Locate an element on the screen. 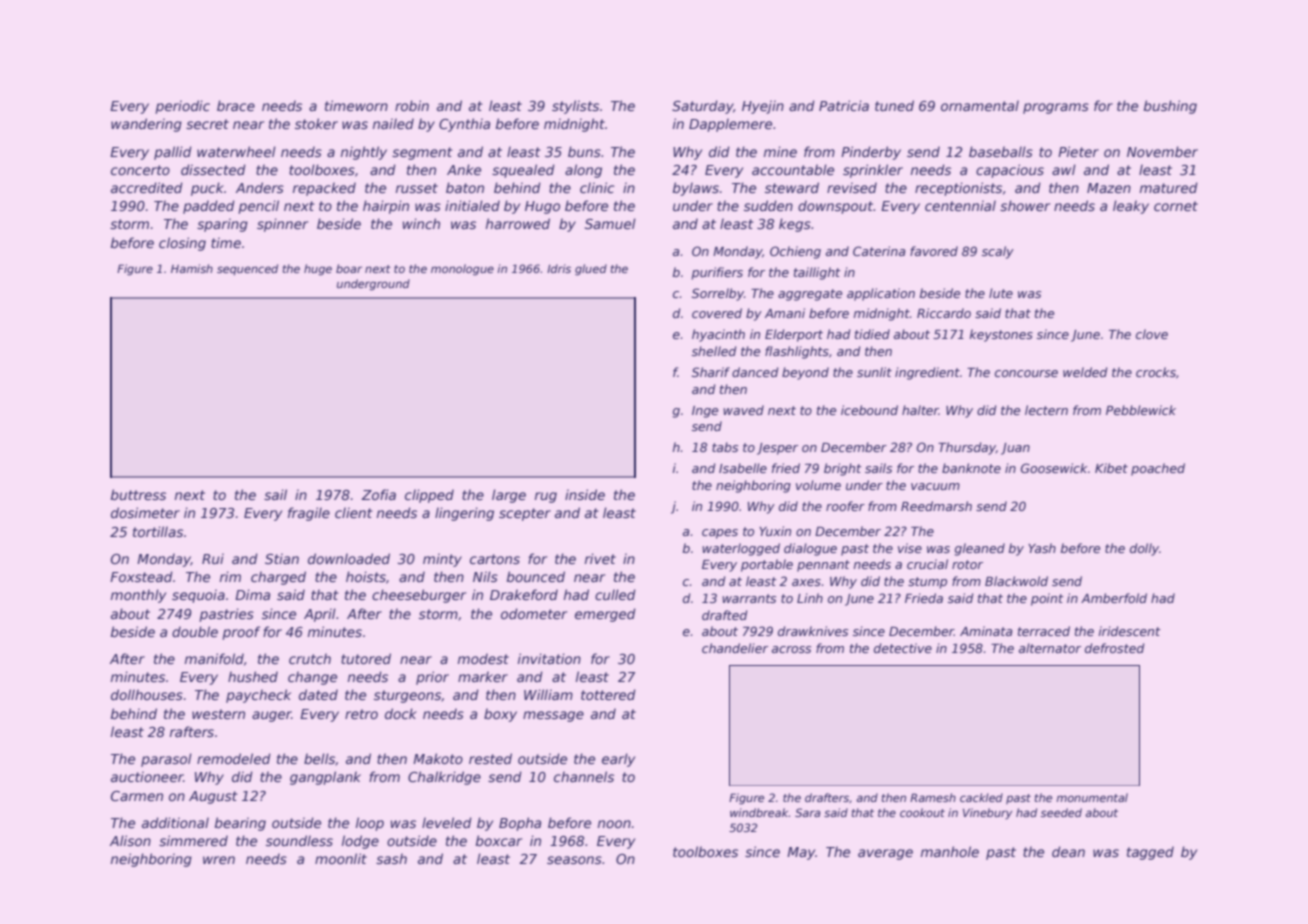  manhole is located at coordinates (950, 851).
